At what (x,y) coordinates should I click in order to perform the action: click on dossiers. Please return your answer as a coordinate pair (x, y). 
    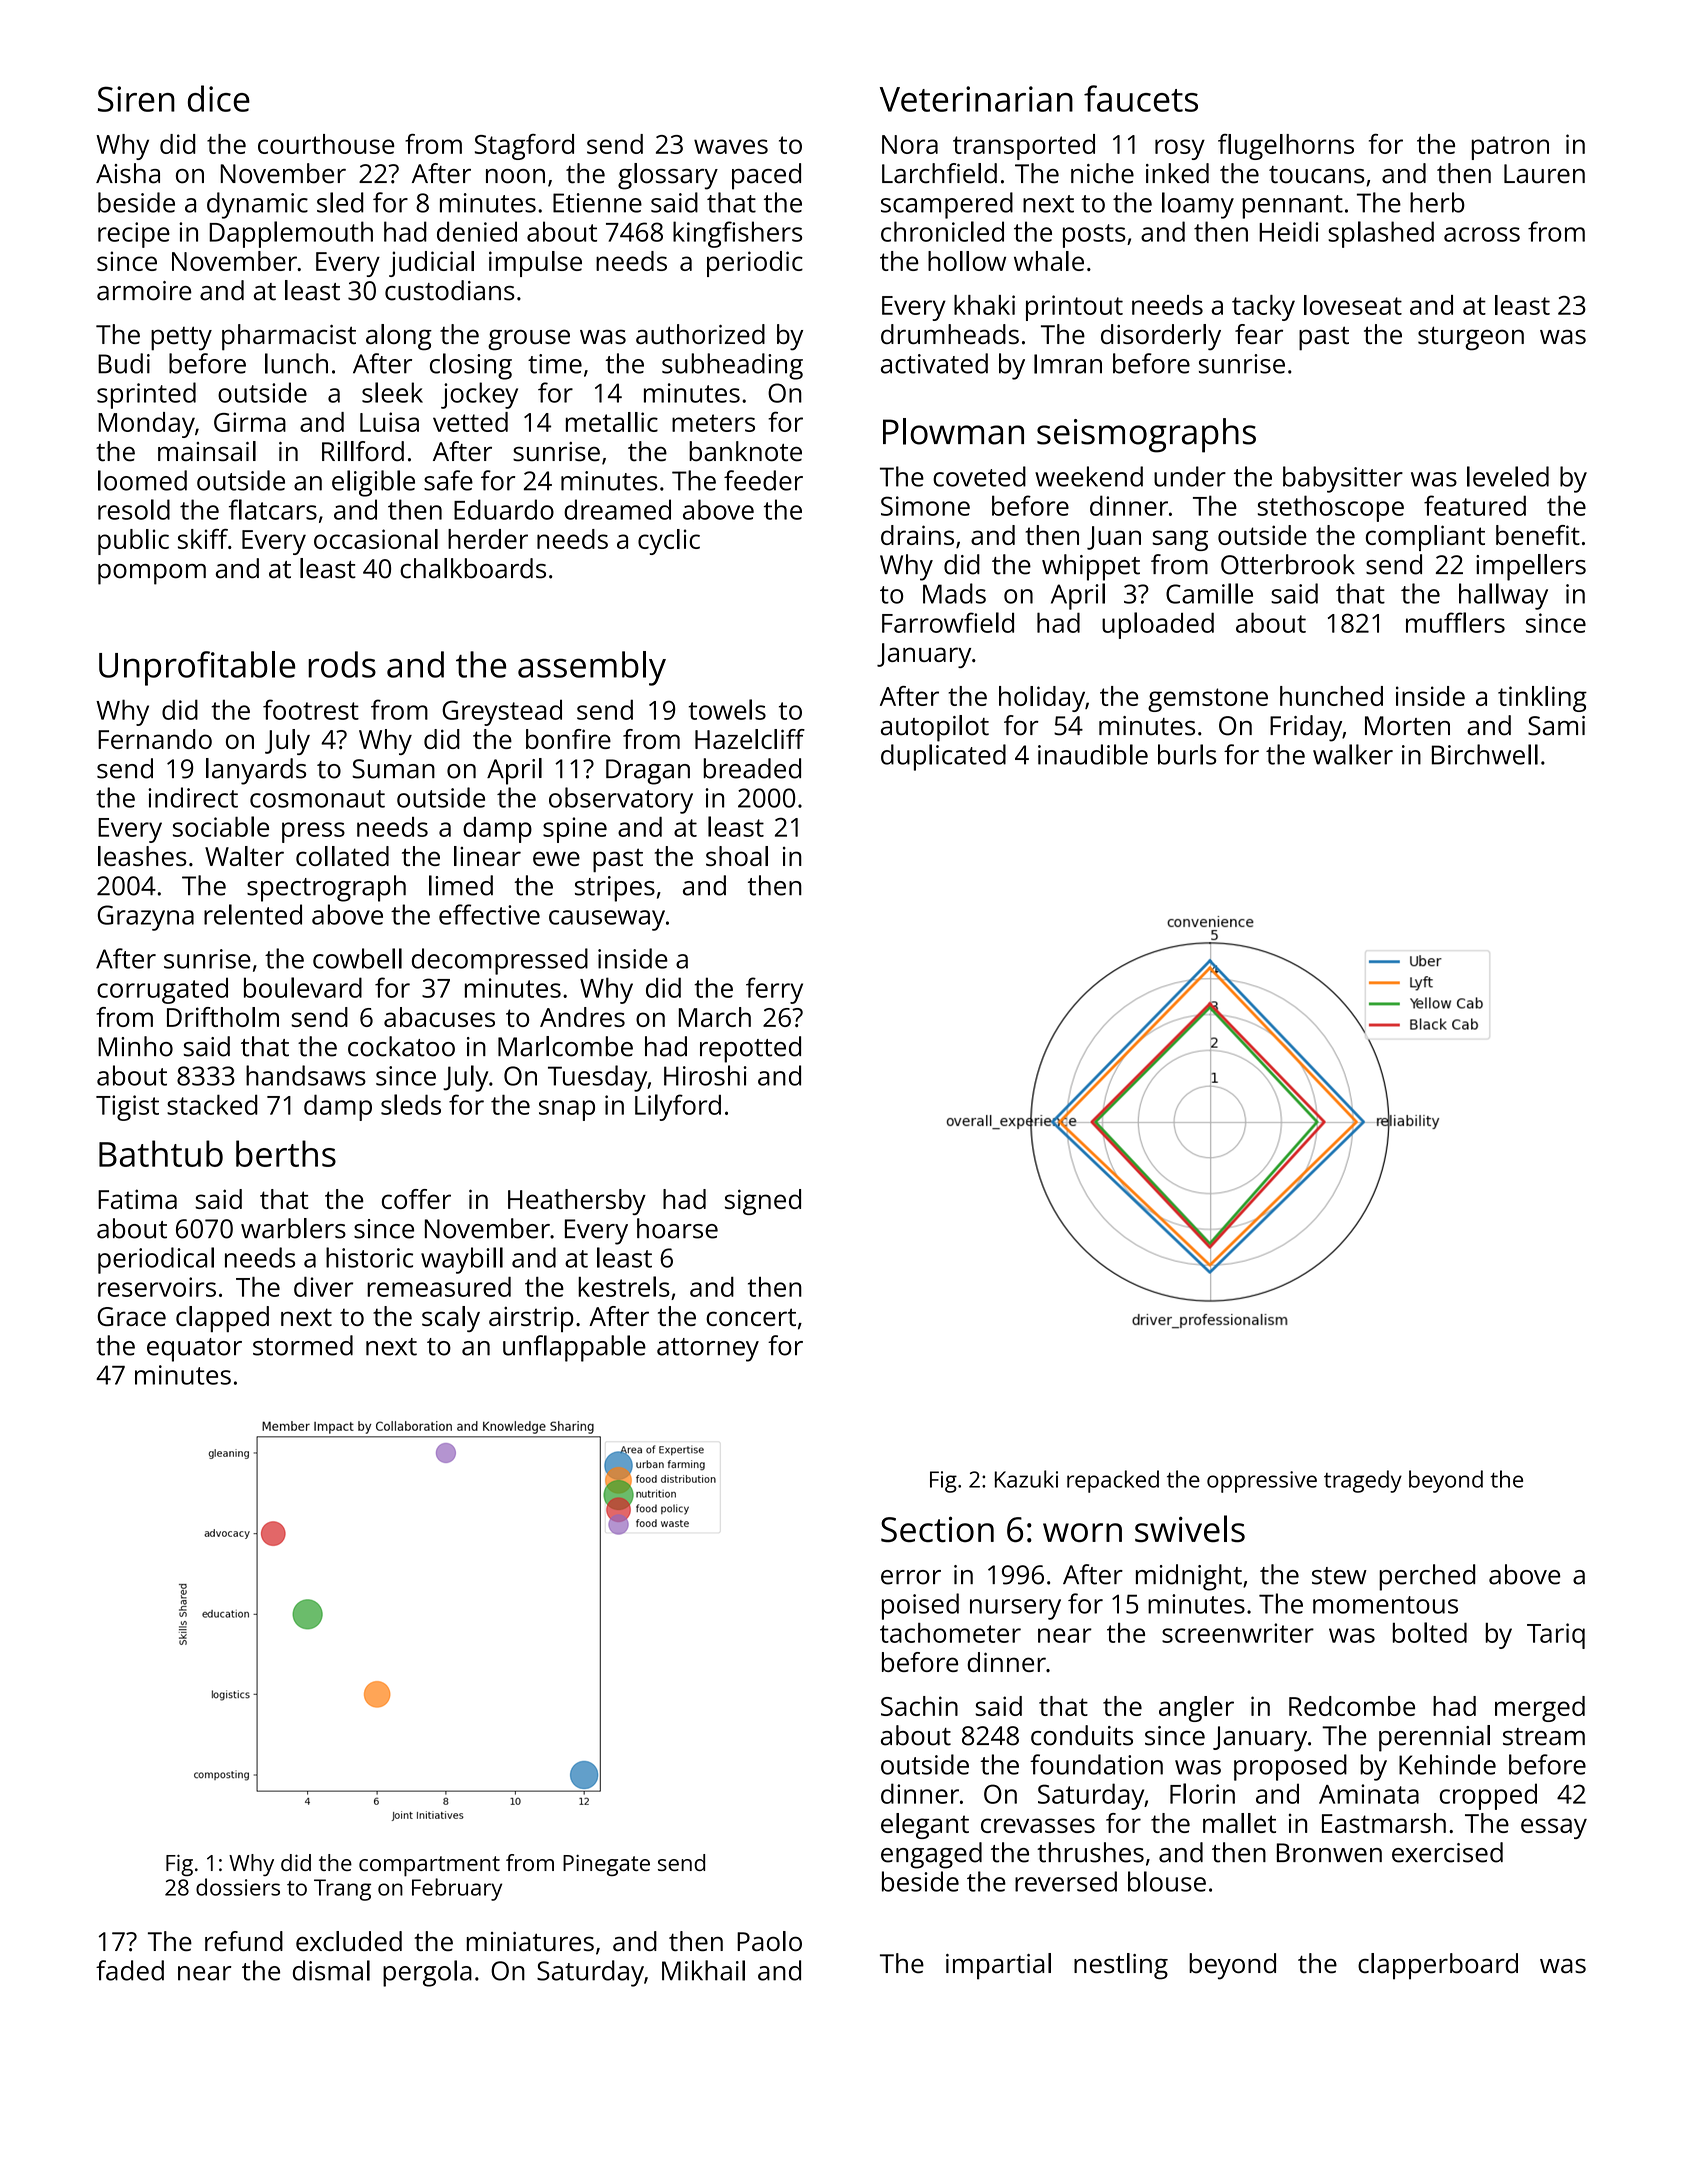
    Looking at the image, I should click on (238, 1887).
